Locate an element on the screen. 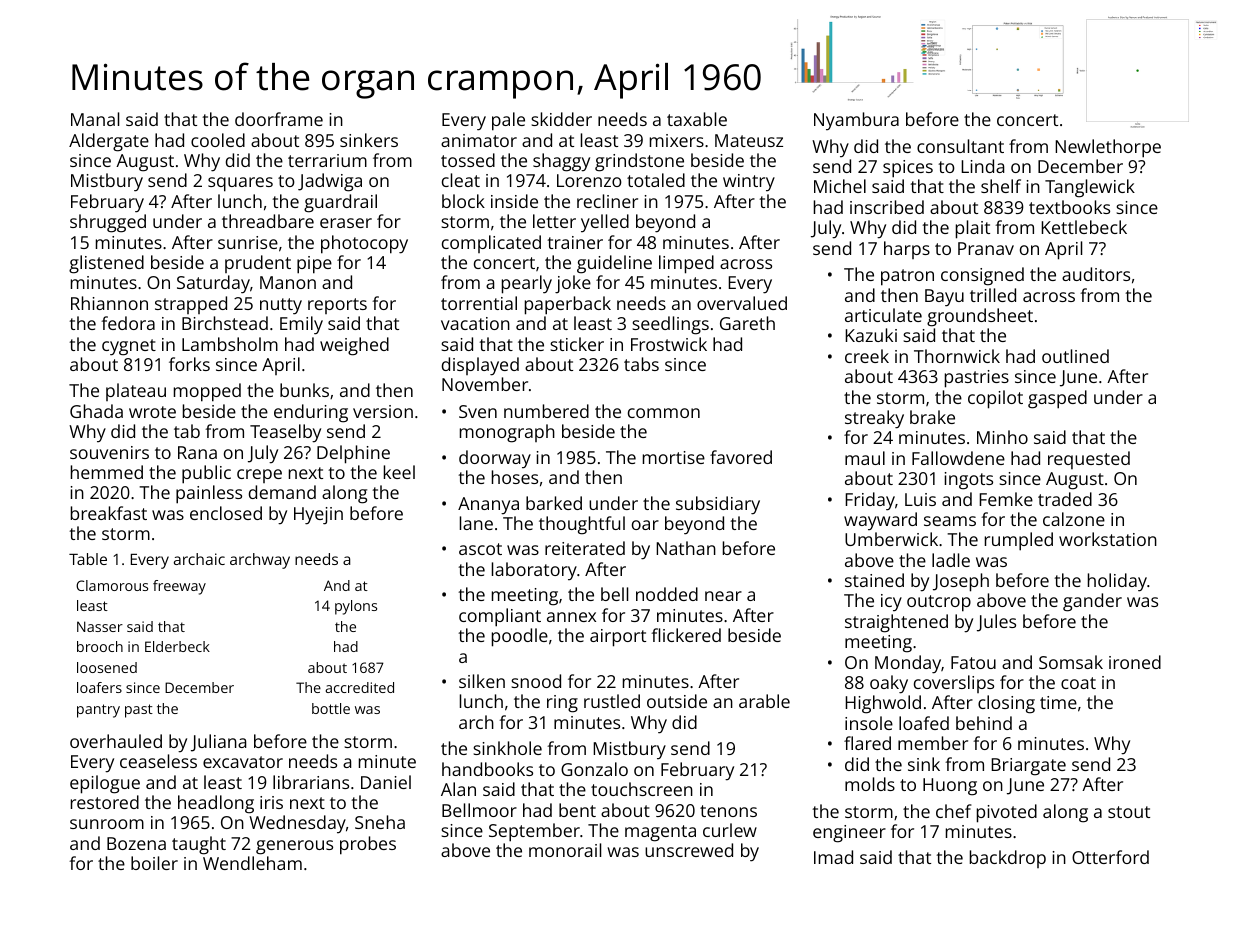 This screenshot has height=952, width=1233. breakfast is located at coordinates (109, 513).
